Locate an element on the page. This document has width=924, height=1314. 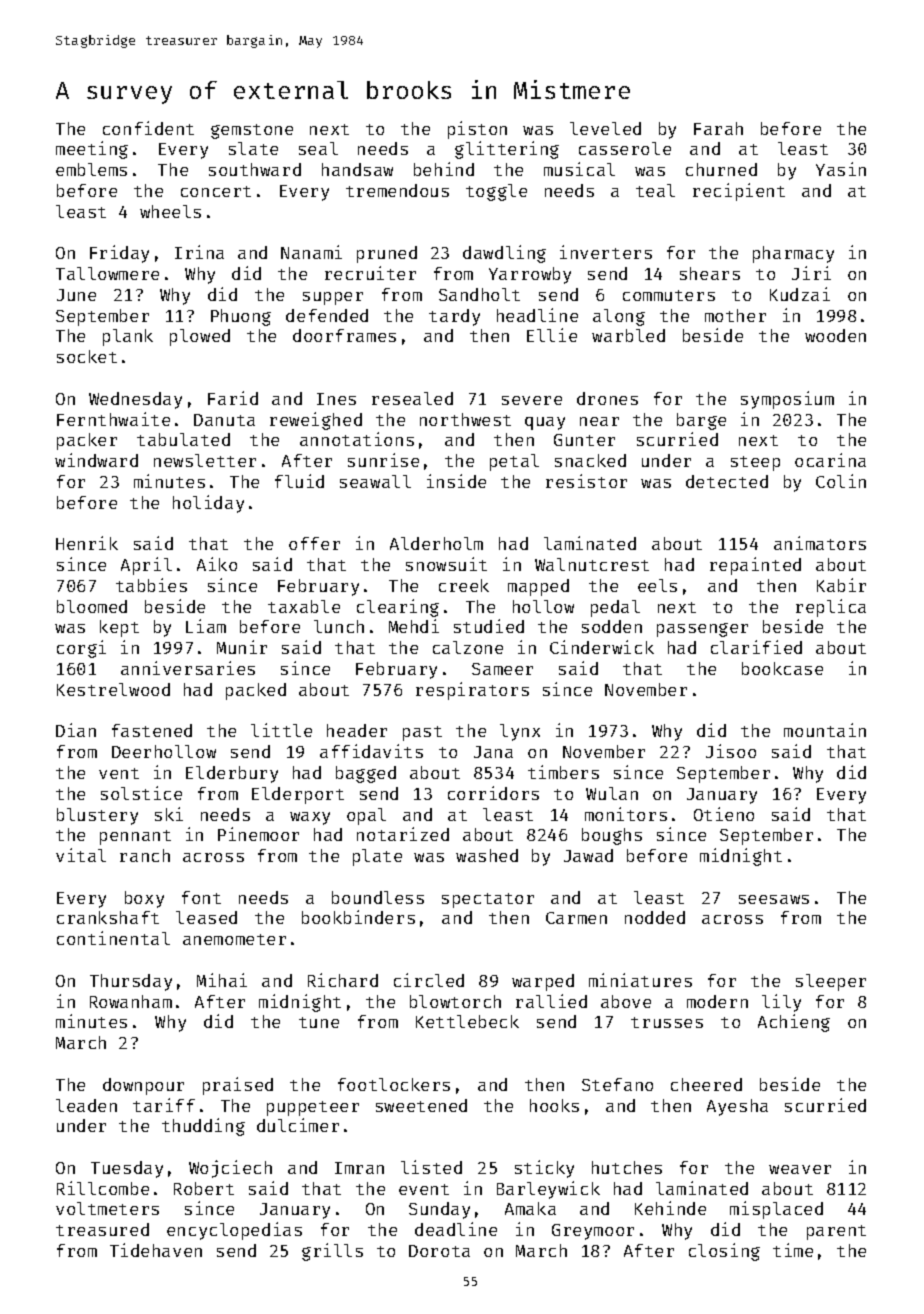
handsaw is located at coordinates (357, 169).
